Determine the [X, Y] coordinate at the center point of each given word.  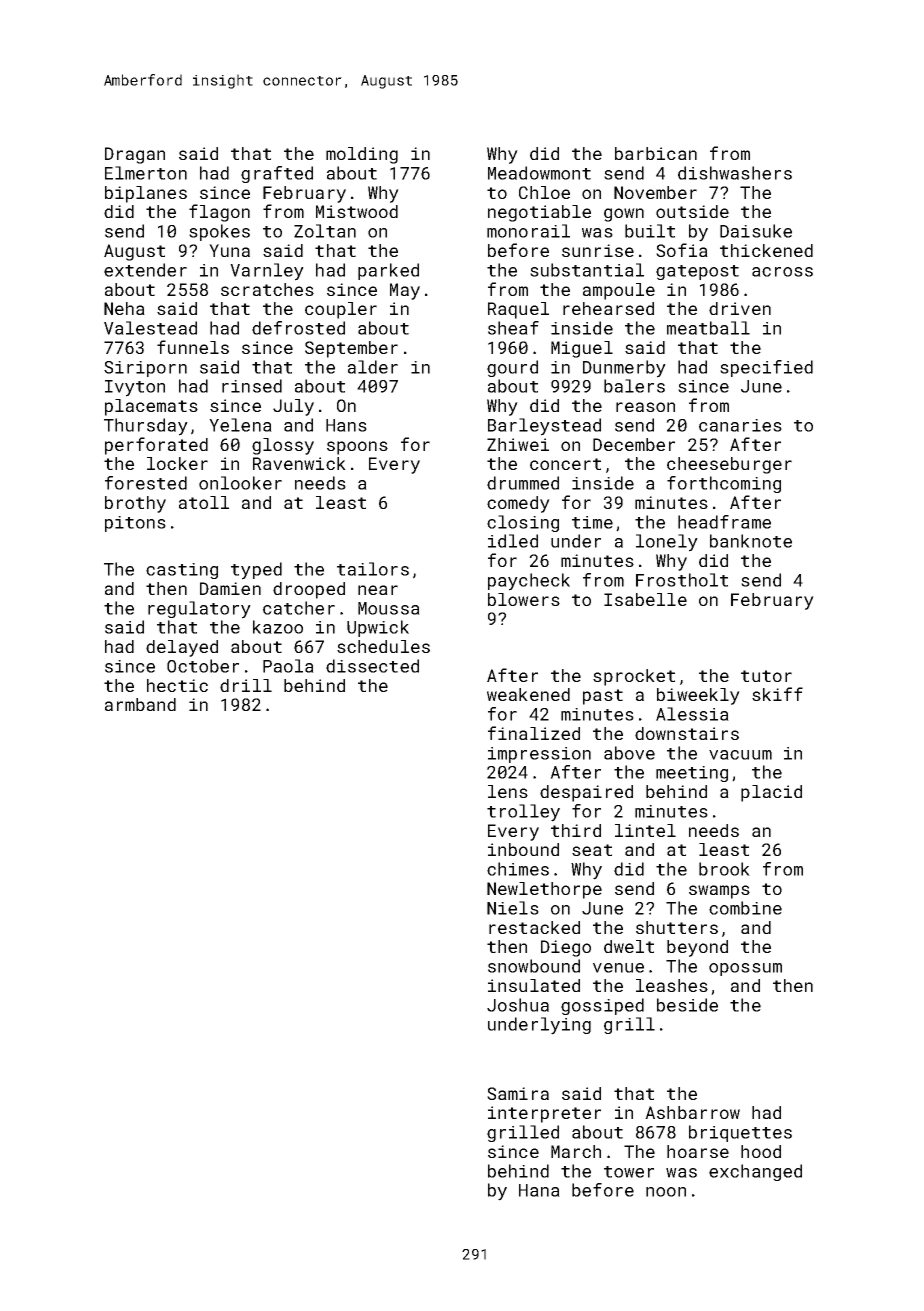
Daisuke [756, 231]
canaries [740, 425]
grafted [277, 174]
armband [140, 704]
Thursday [146, 427]
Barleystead [544, 427]
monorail [528, 231]
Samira [518, 1093]
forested [146, 483]
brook [724, 869]
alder [373, 367]
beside [687, 1005]
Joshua [518, 1005]
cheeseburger [729, 465]
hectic [177, 685]
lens [508, 791]
